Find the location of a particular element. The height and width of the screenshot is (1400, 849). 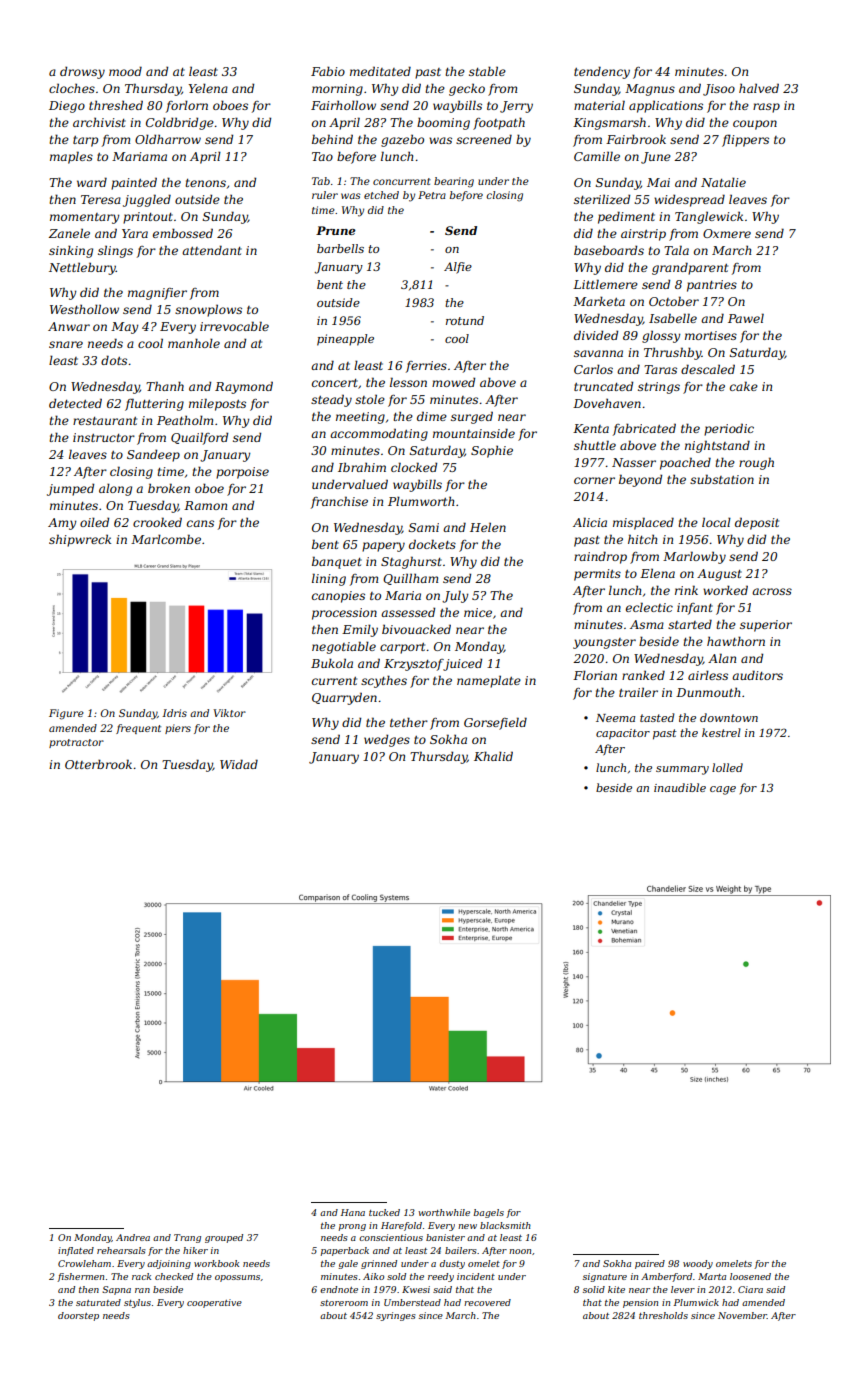

Ramon is located at coordinates (205, 505).
